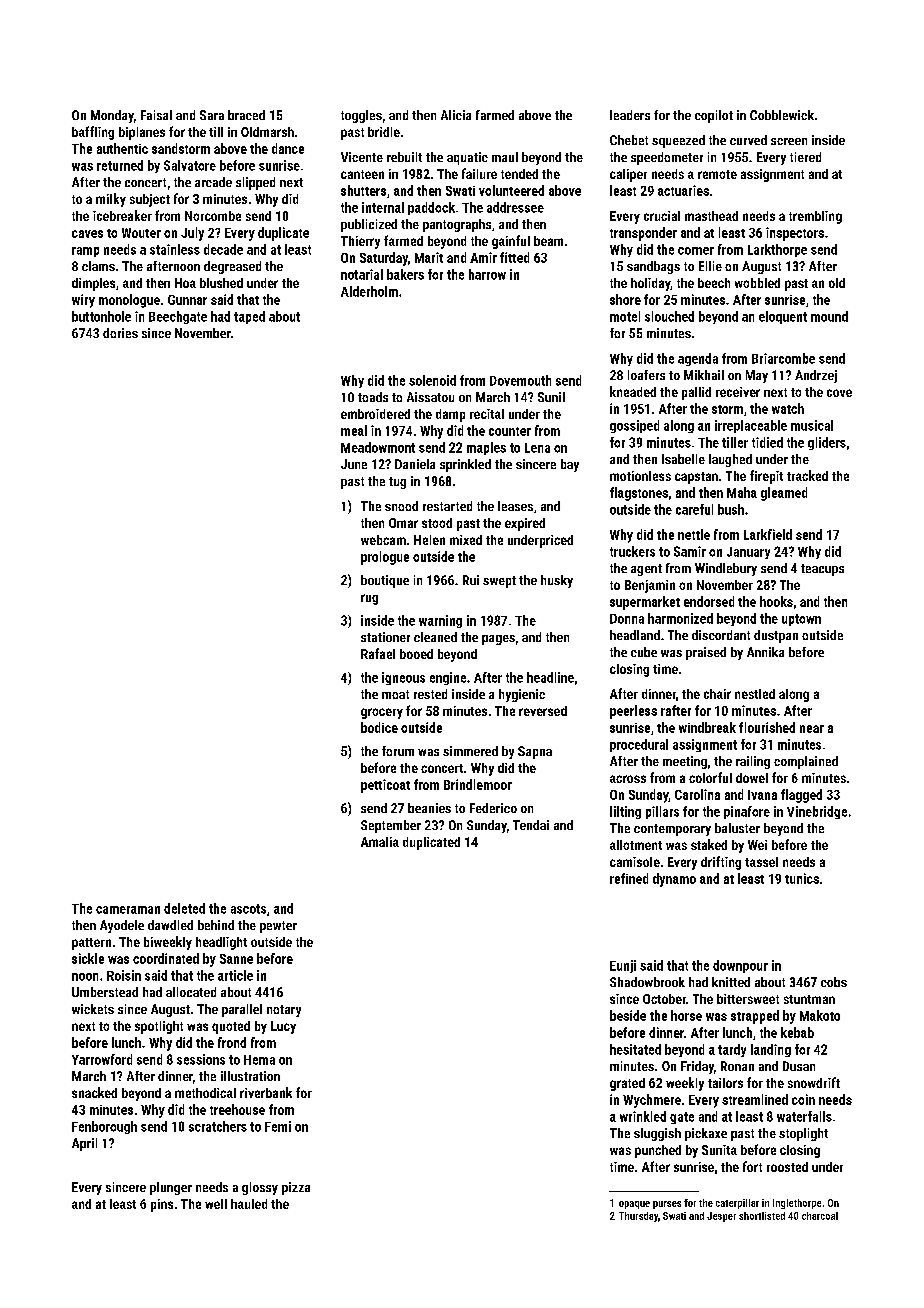 The height and width of the screenshot is (1308, 924). What do you see at coordinates (638, 1217) in the screenshot?
I see `Thursday` at bounding box center [638, 1217].
